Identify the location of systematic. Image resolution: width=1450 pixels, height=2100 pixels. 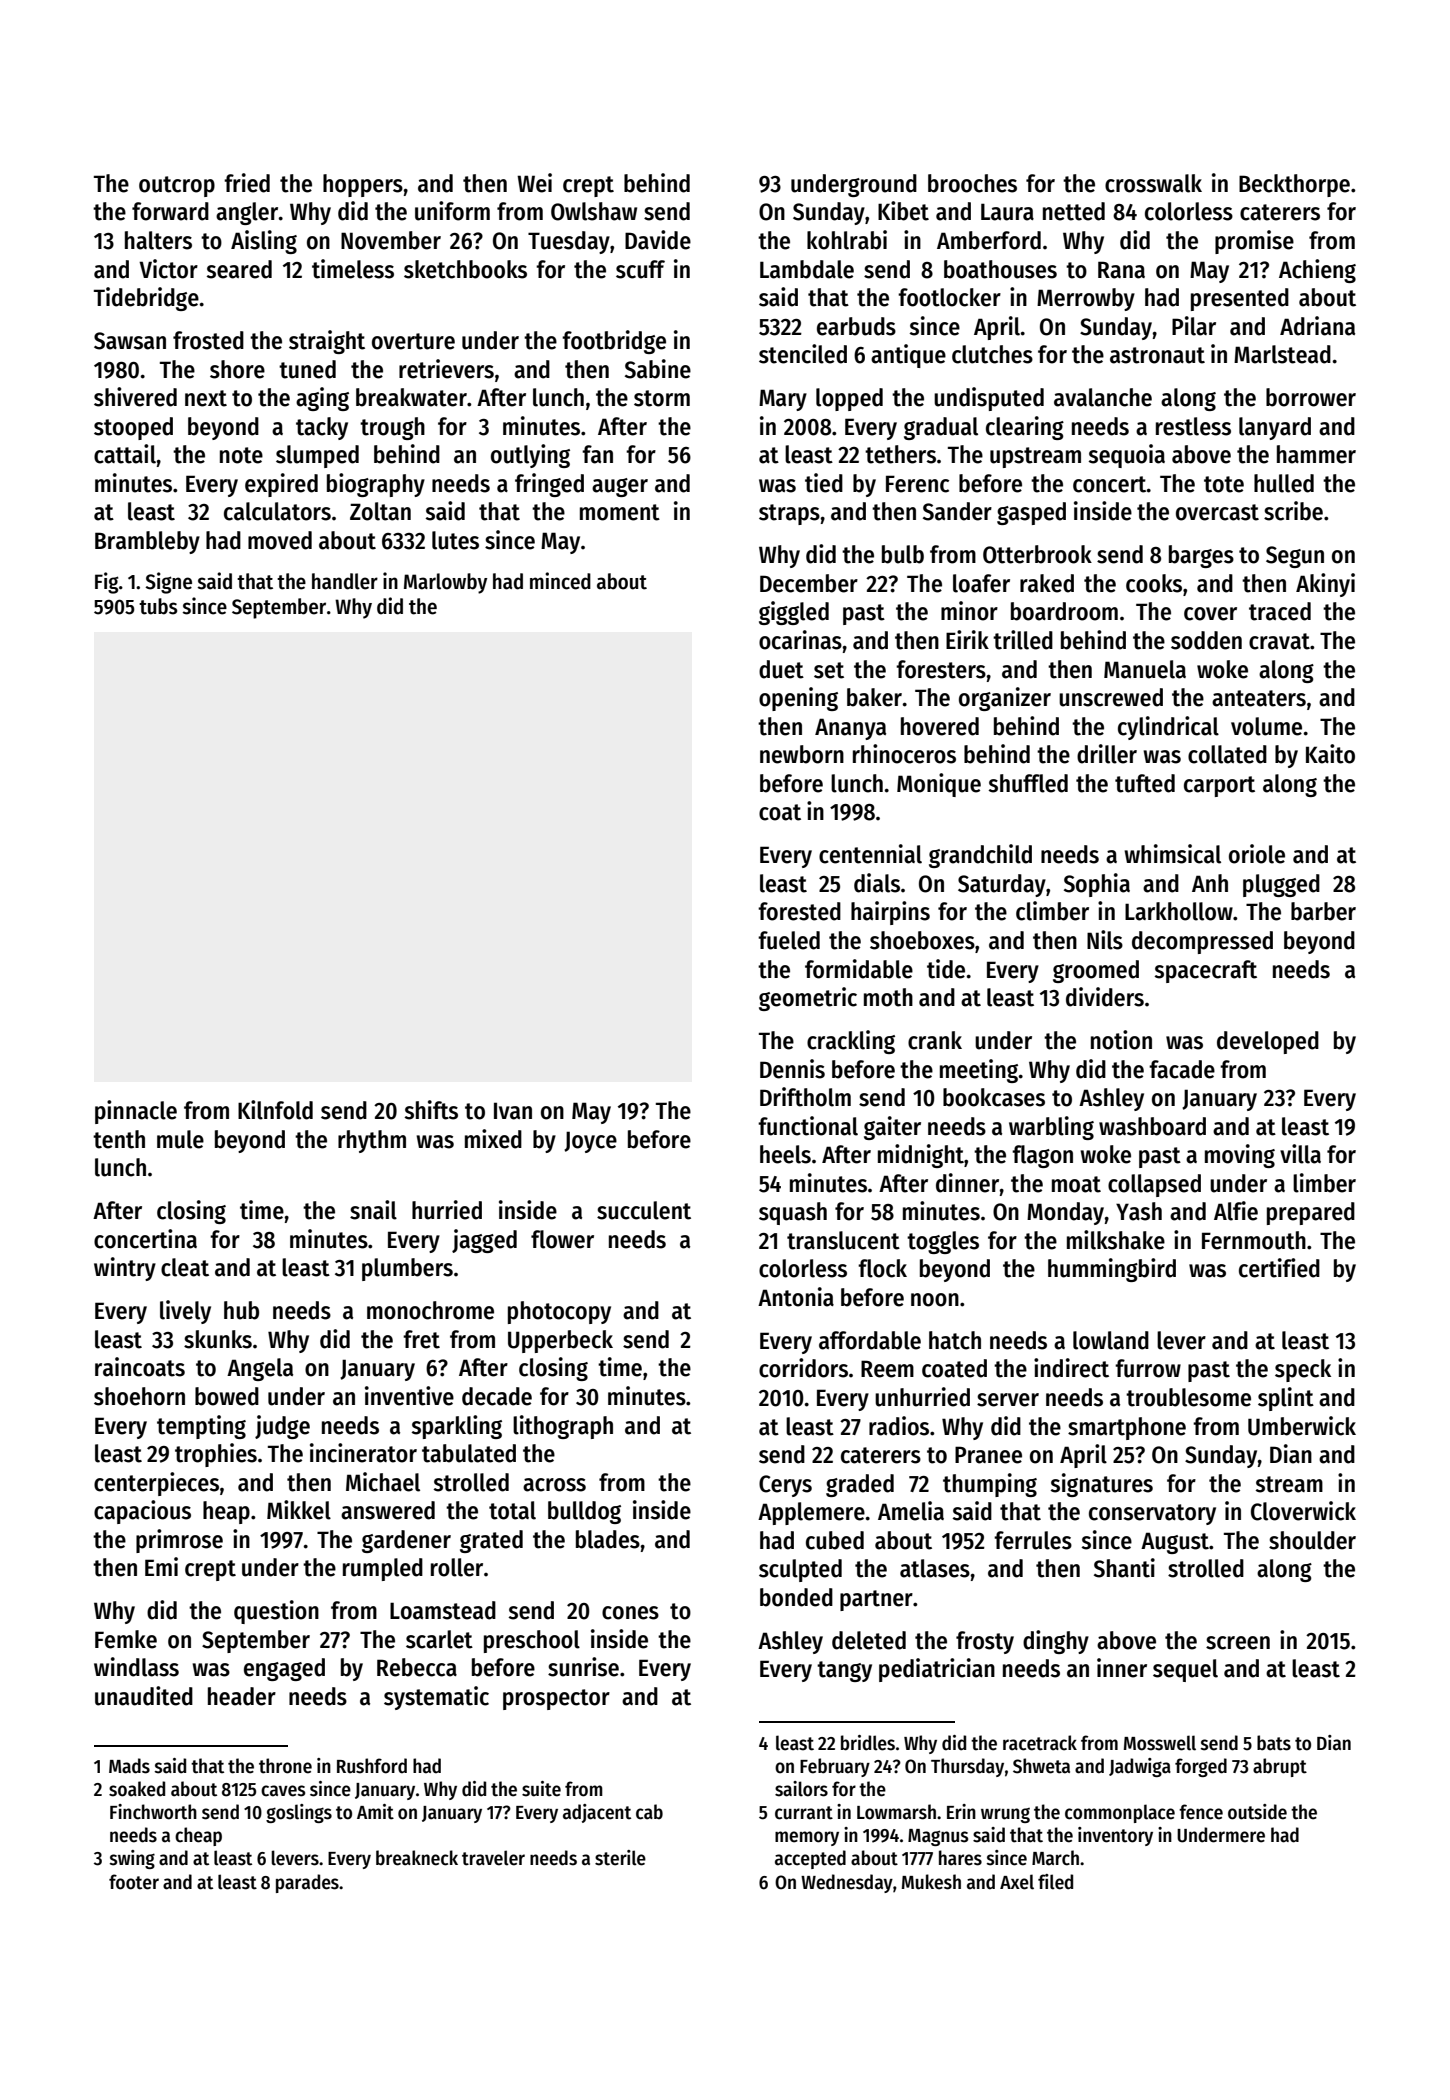
(436, 1698).
